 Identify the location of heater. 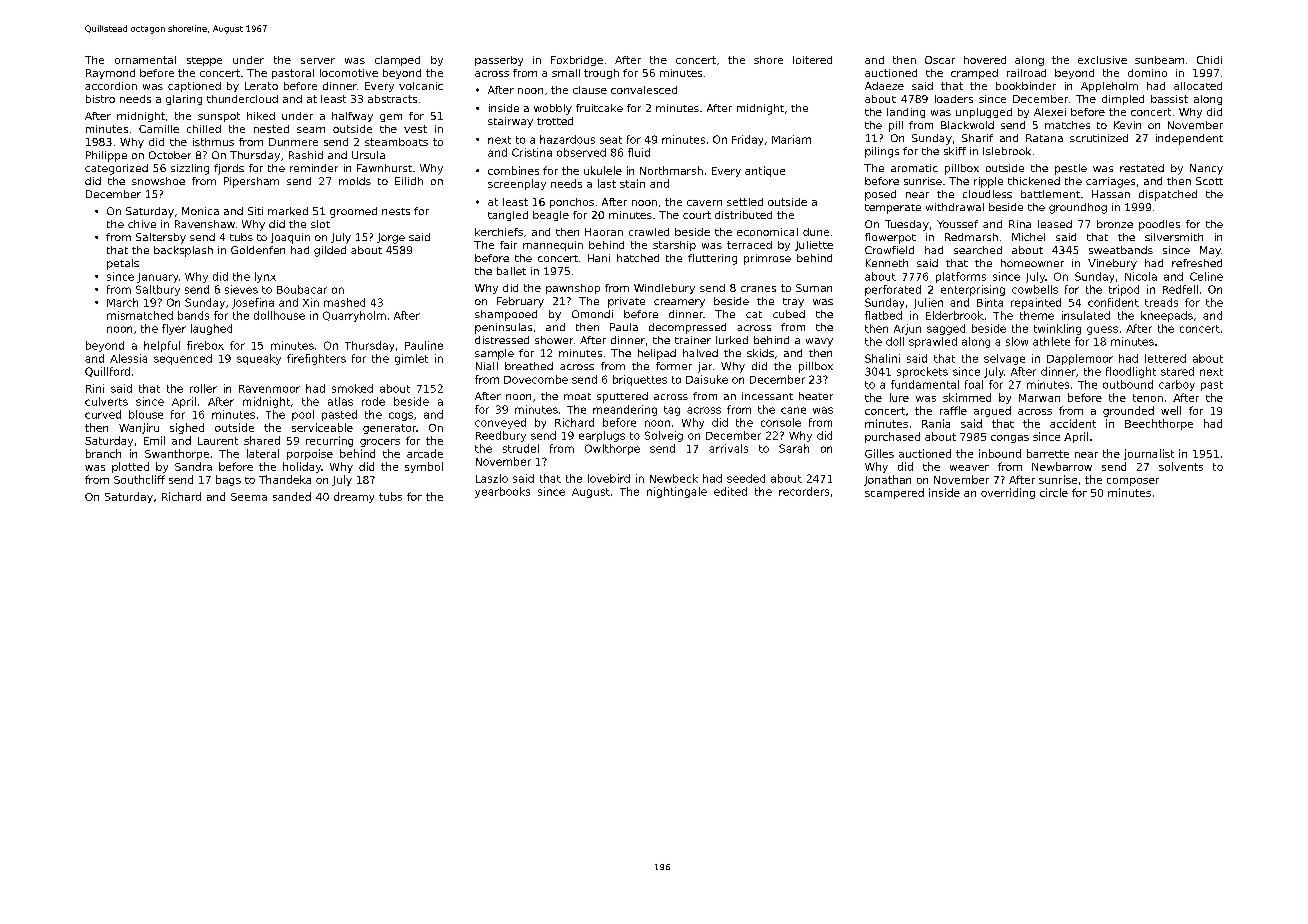
(816, 396).
